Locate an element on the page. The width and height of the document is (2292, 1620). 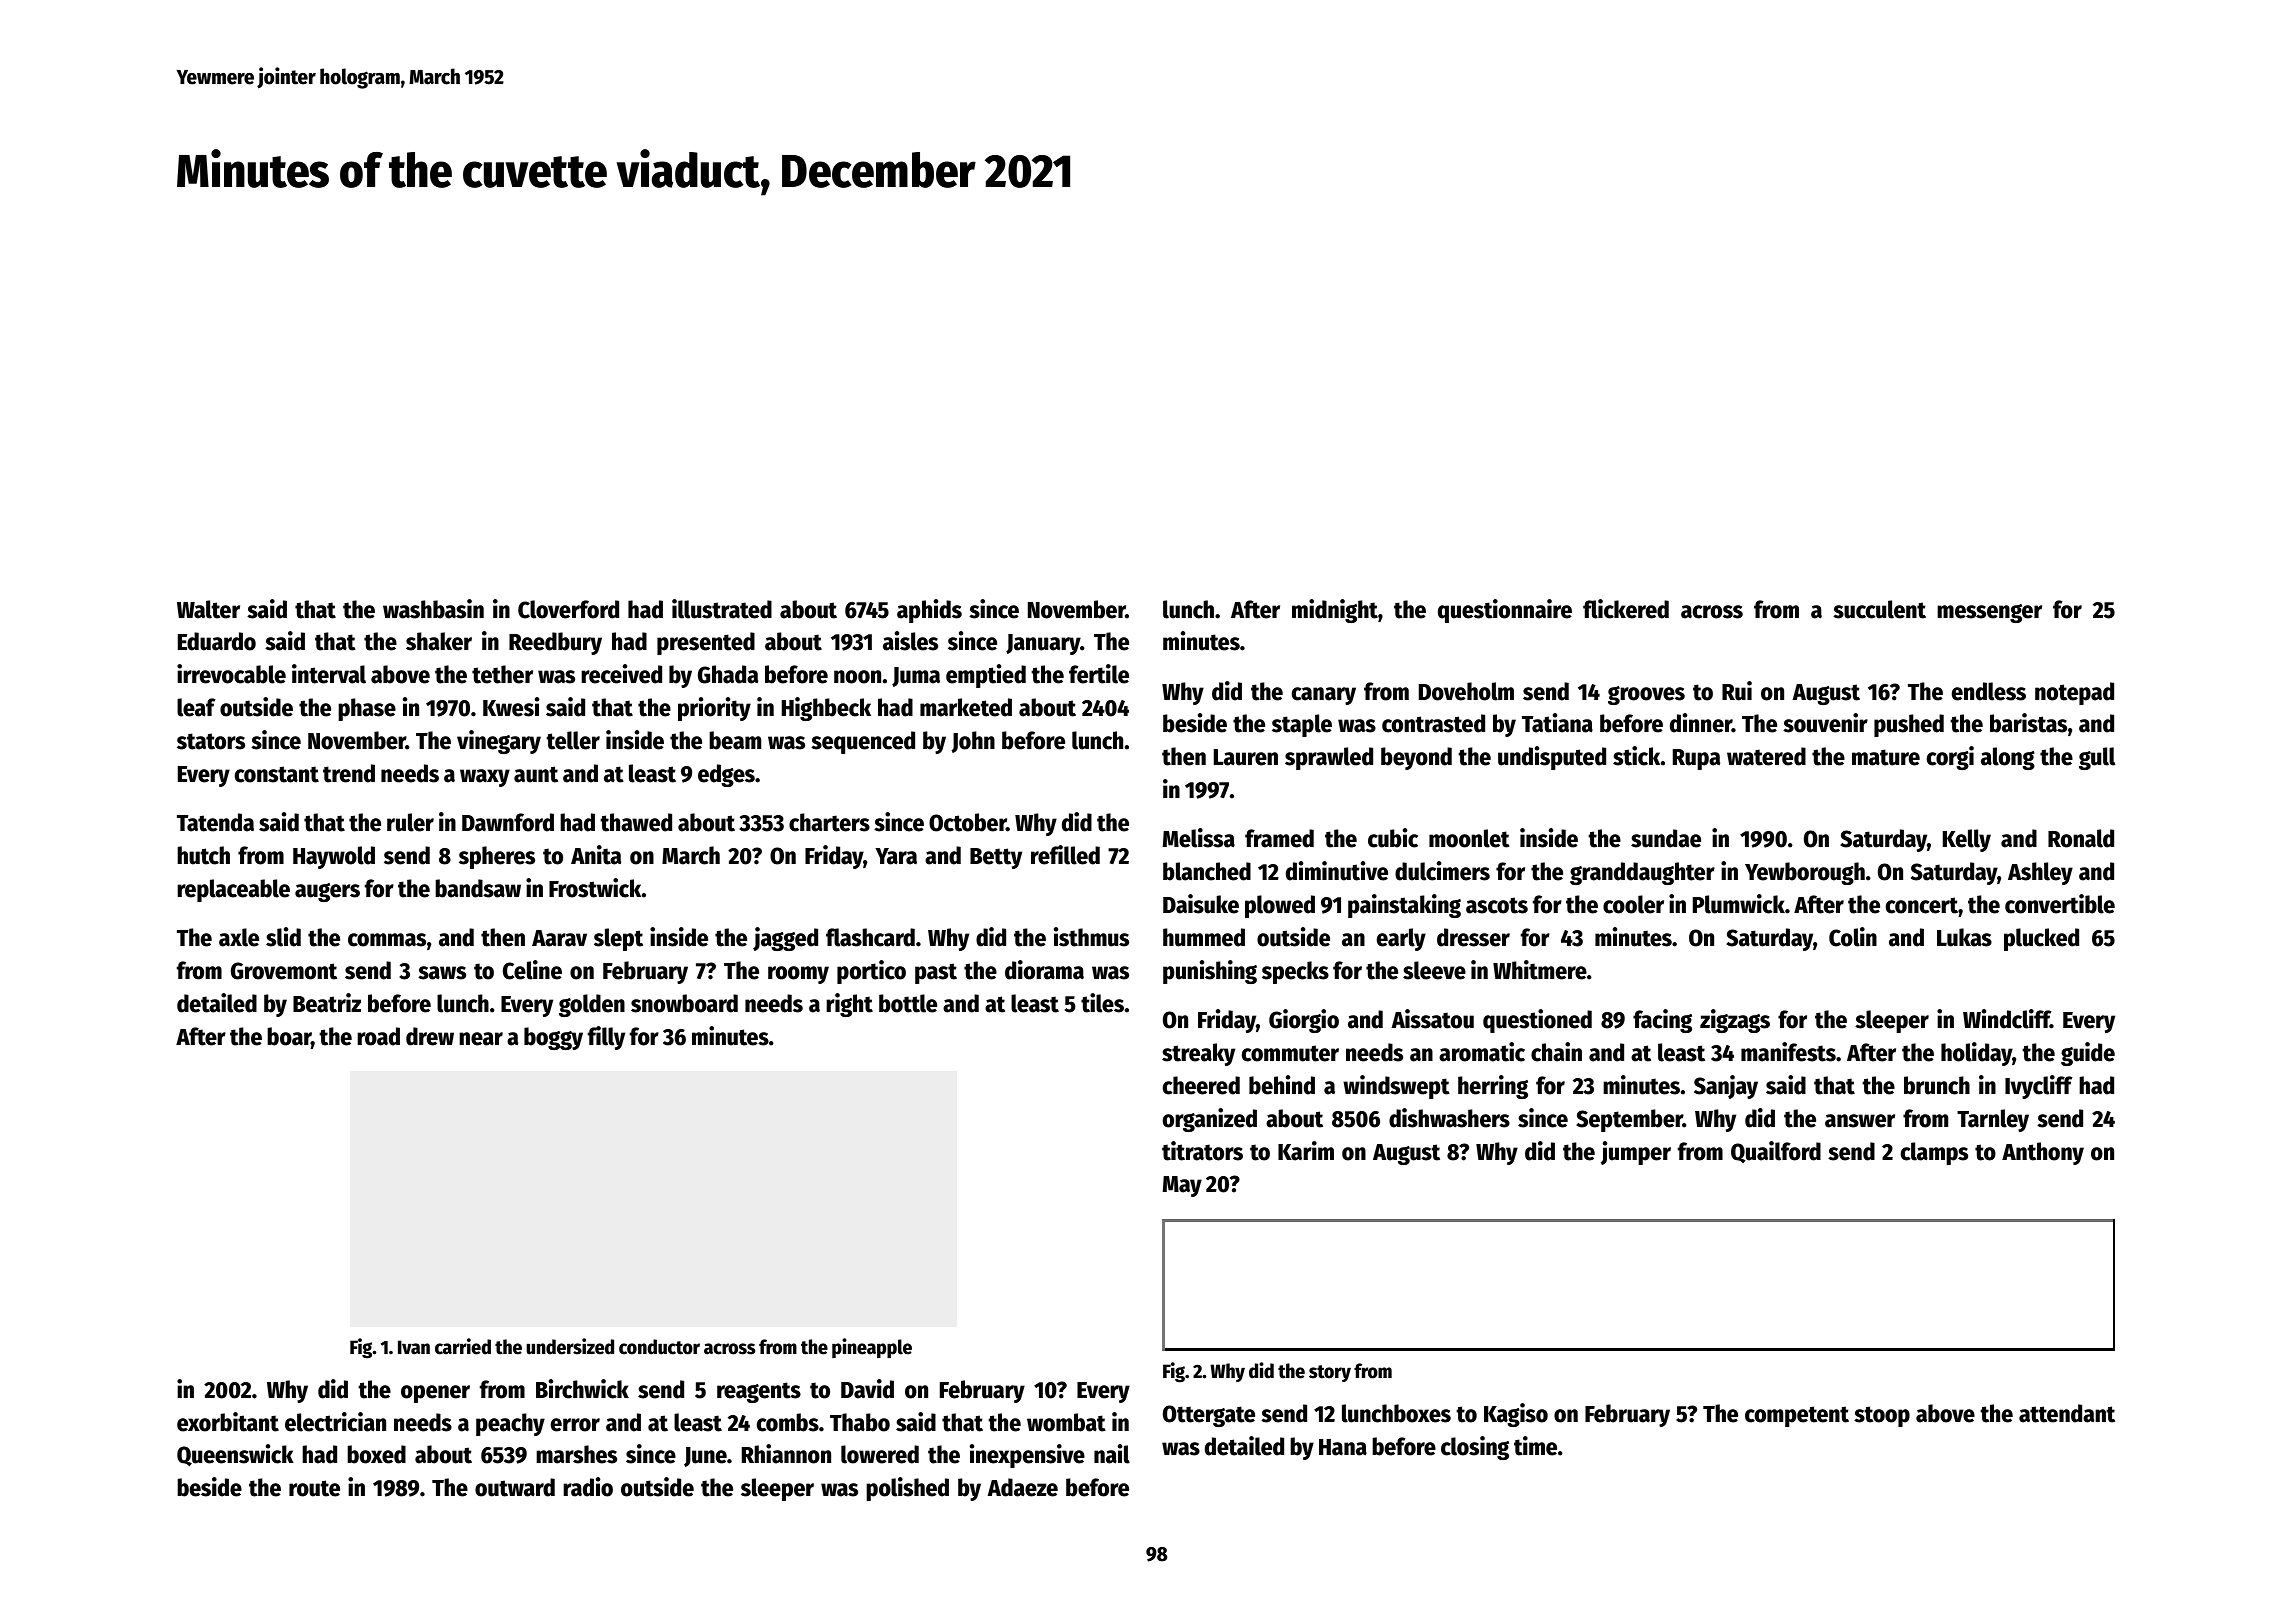
Tarnley is located at coordinates (1993, 1120).
